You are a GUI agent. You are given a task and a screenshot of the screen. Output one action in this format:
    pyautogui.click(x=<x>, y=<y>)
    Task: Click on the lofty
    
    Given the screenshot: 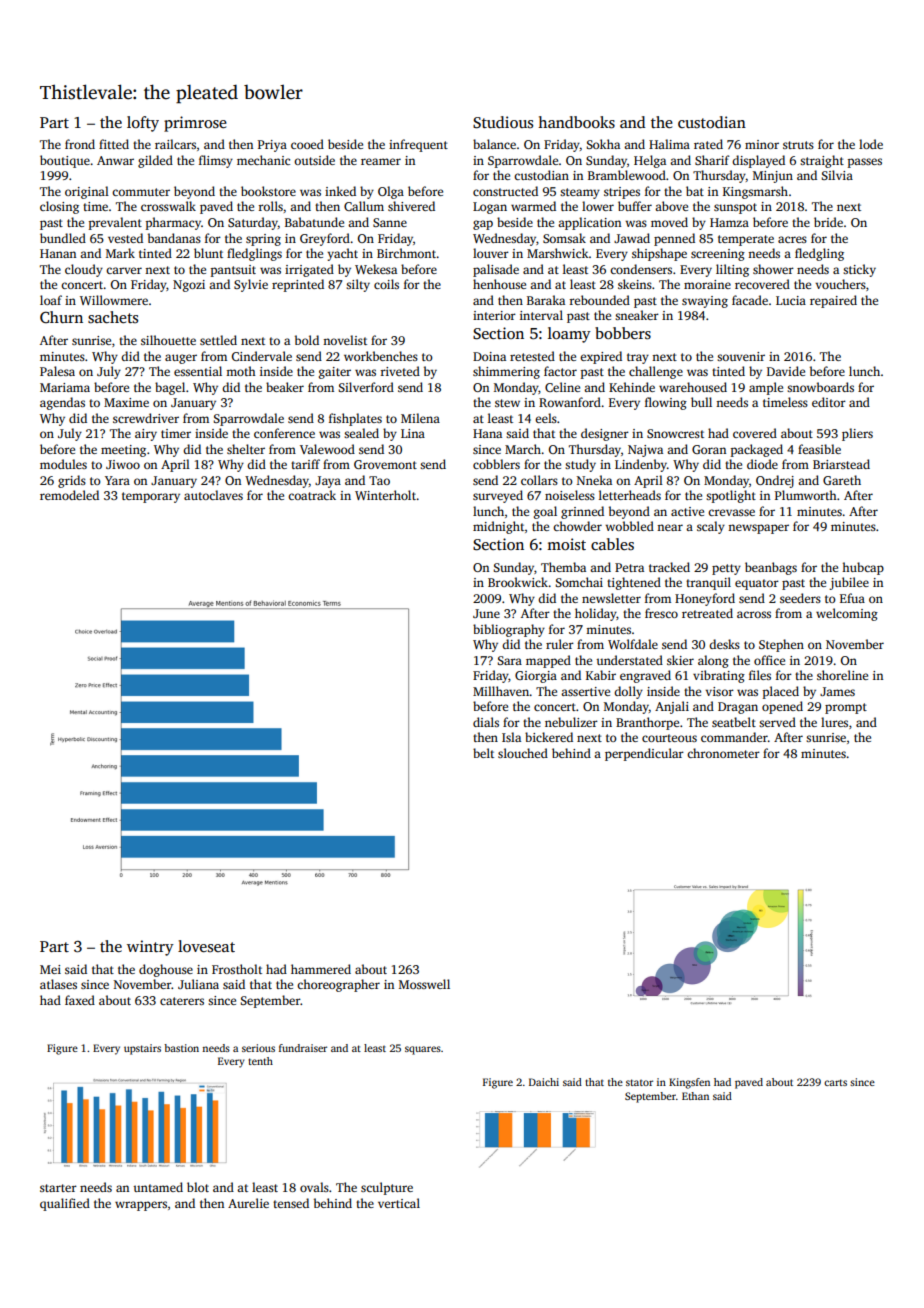 What is the action you would take?
    pyautogui.click(x=143, y=124)
